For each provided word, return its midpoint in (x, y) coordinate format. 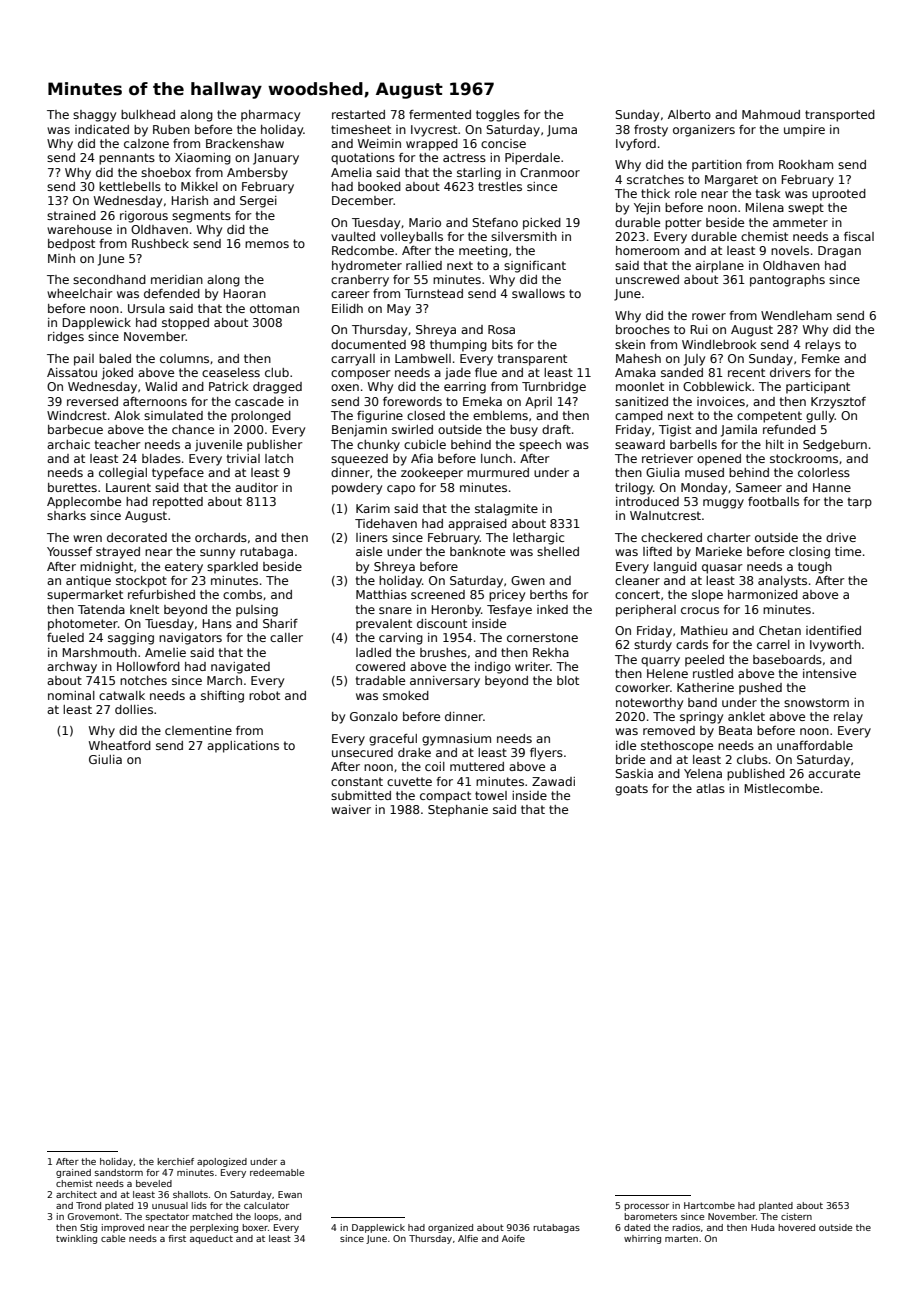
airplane (719, 267)
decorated (137, 537)
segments (201, 217)
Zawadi (553, 781)
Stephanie (458, 811)
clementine (198, 730)
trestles (500, 186)
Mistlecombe (782, 788)
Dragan (839, 252)
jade (458, 374)
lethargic (538, 539)
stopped (185, 324)
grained (73, 1173)
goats (631, 790)
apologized (222, 1162)
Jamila (739, 431)
